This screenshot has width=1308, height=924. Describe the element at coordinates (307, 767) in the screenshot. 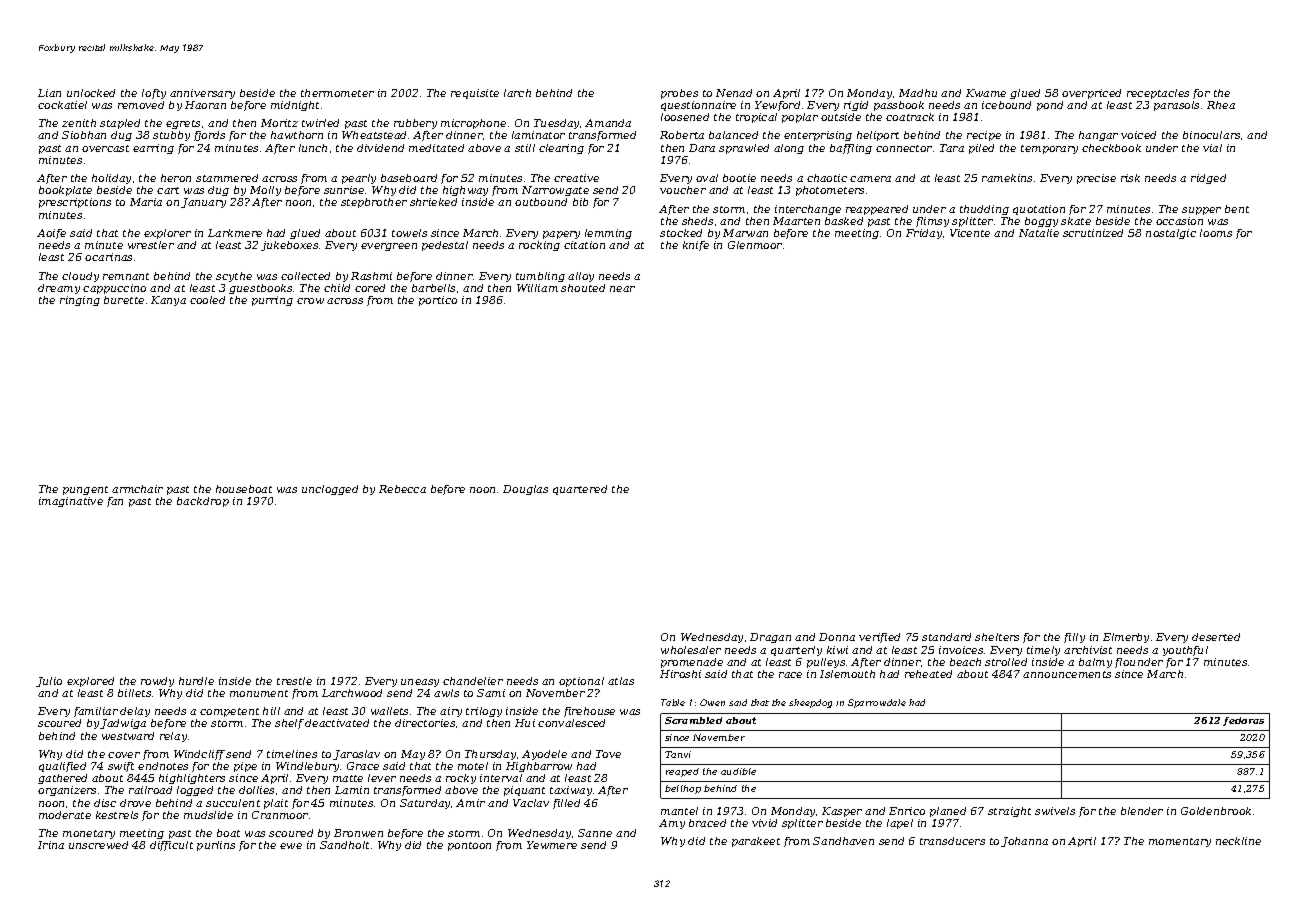

I see `Windlebury` at that location.
